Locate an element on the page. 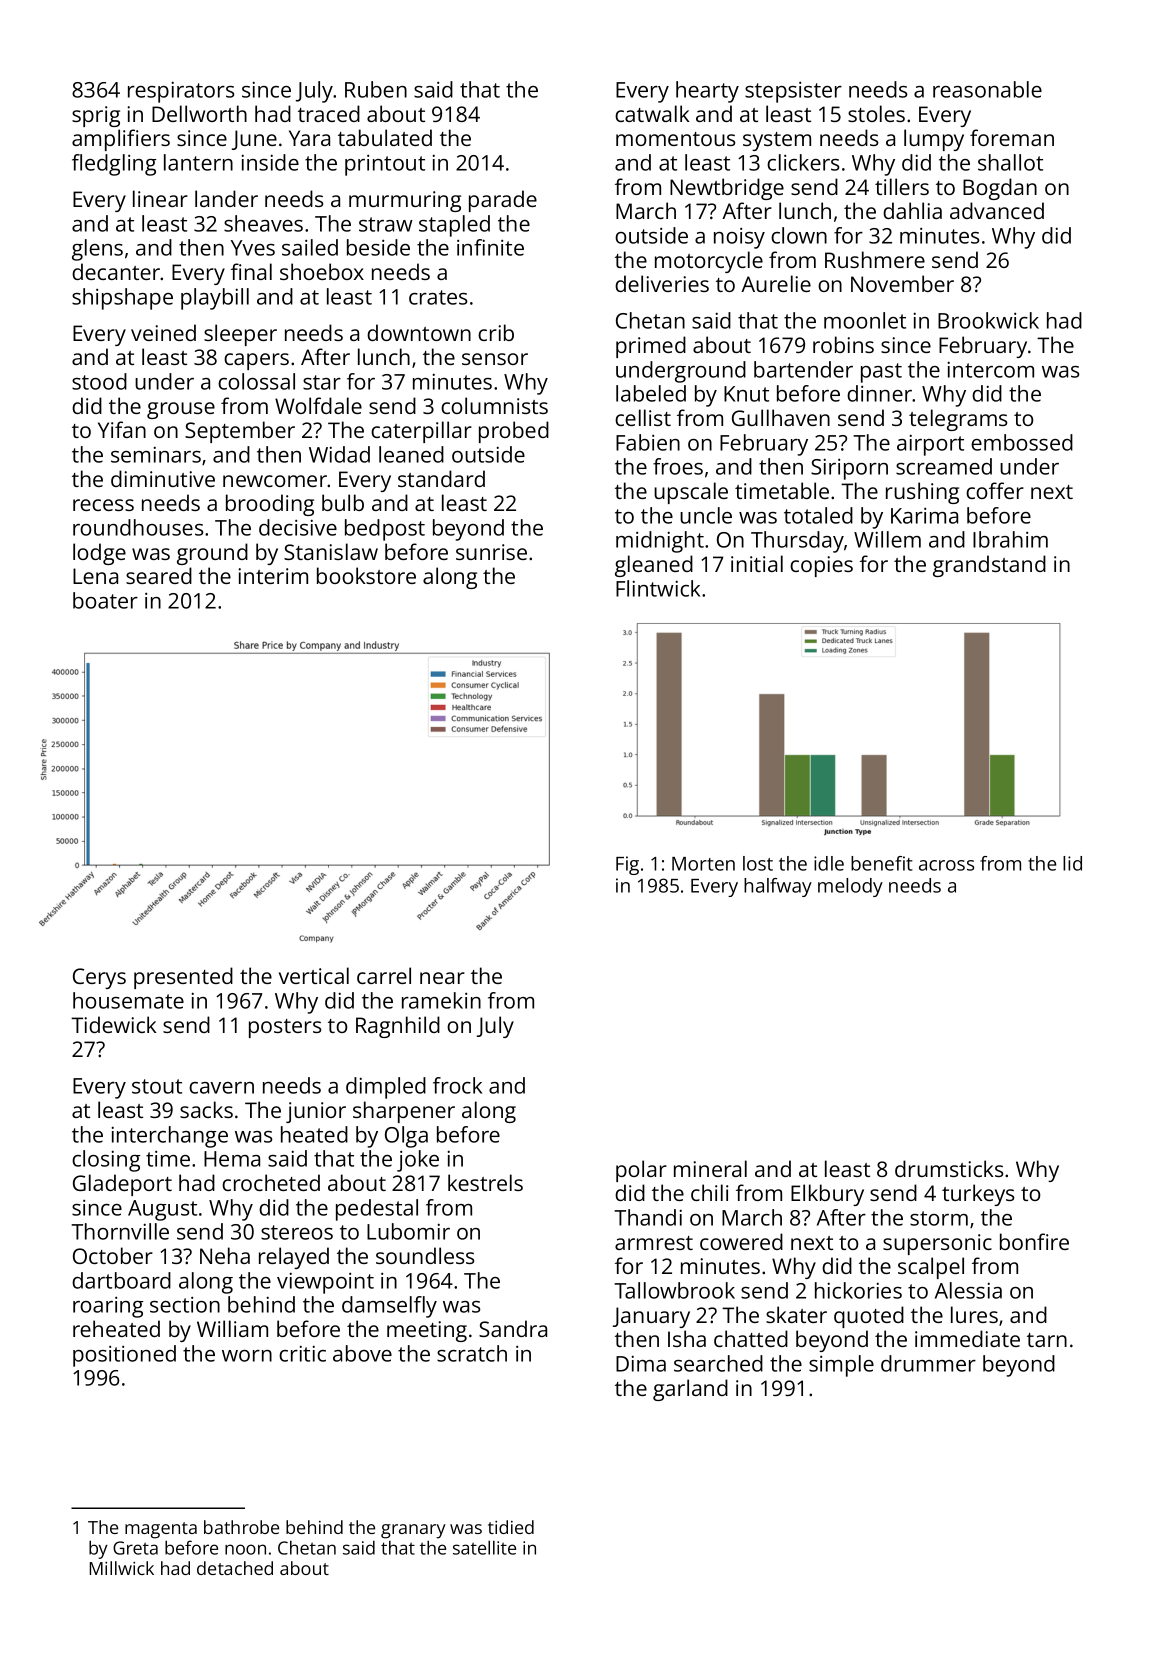  reasonable is located at coordinates (987, 89).
